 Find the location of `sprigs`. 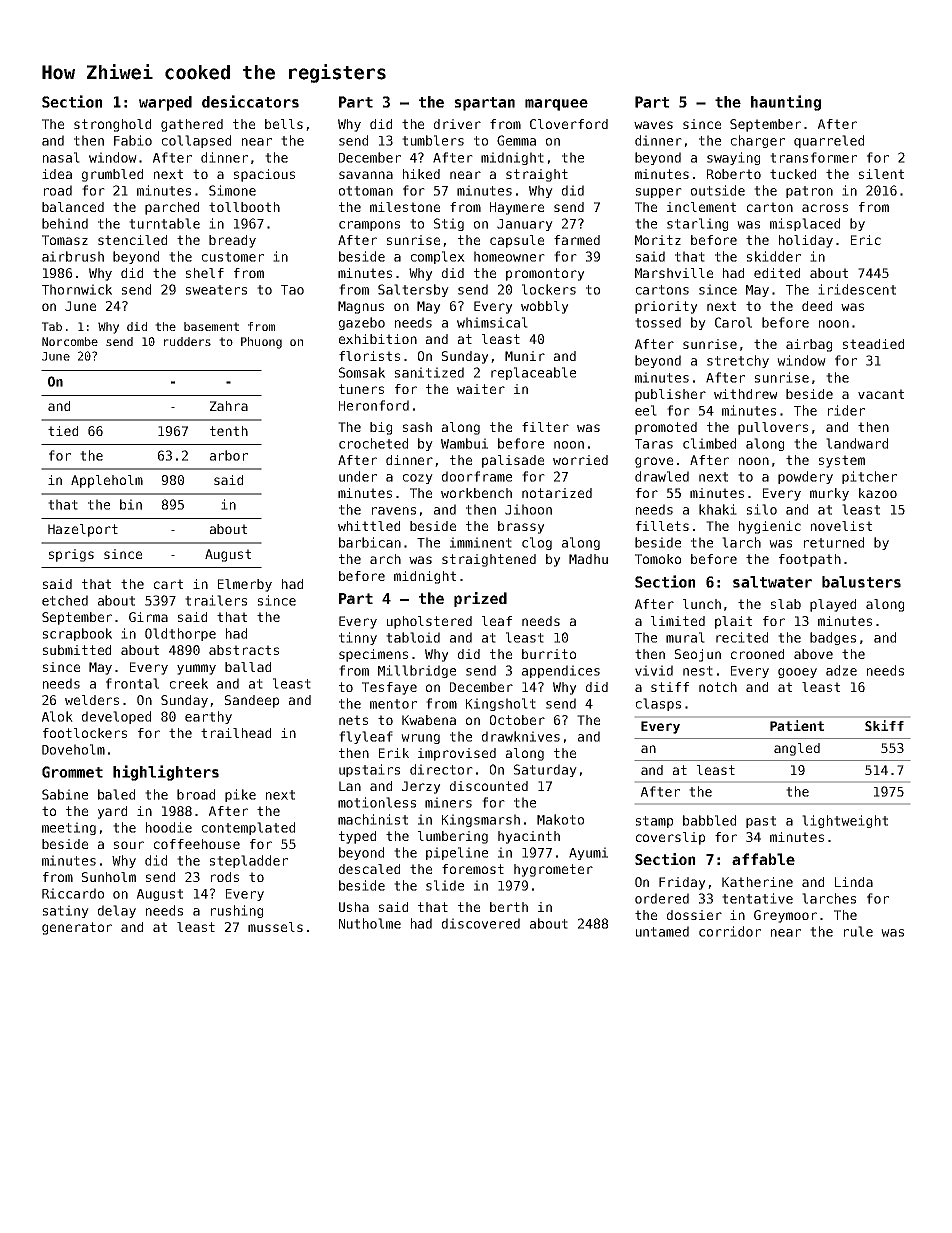

sprigs is located at coordinates (71, 555).
